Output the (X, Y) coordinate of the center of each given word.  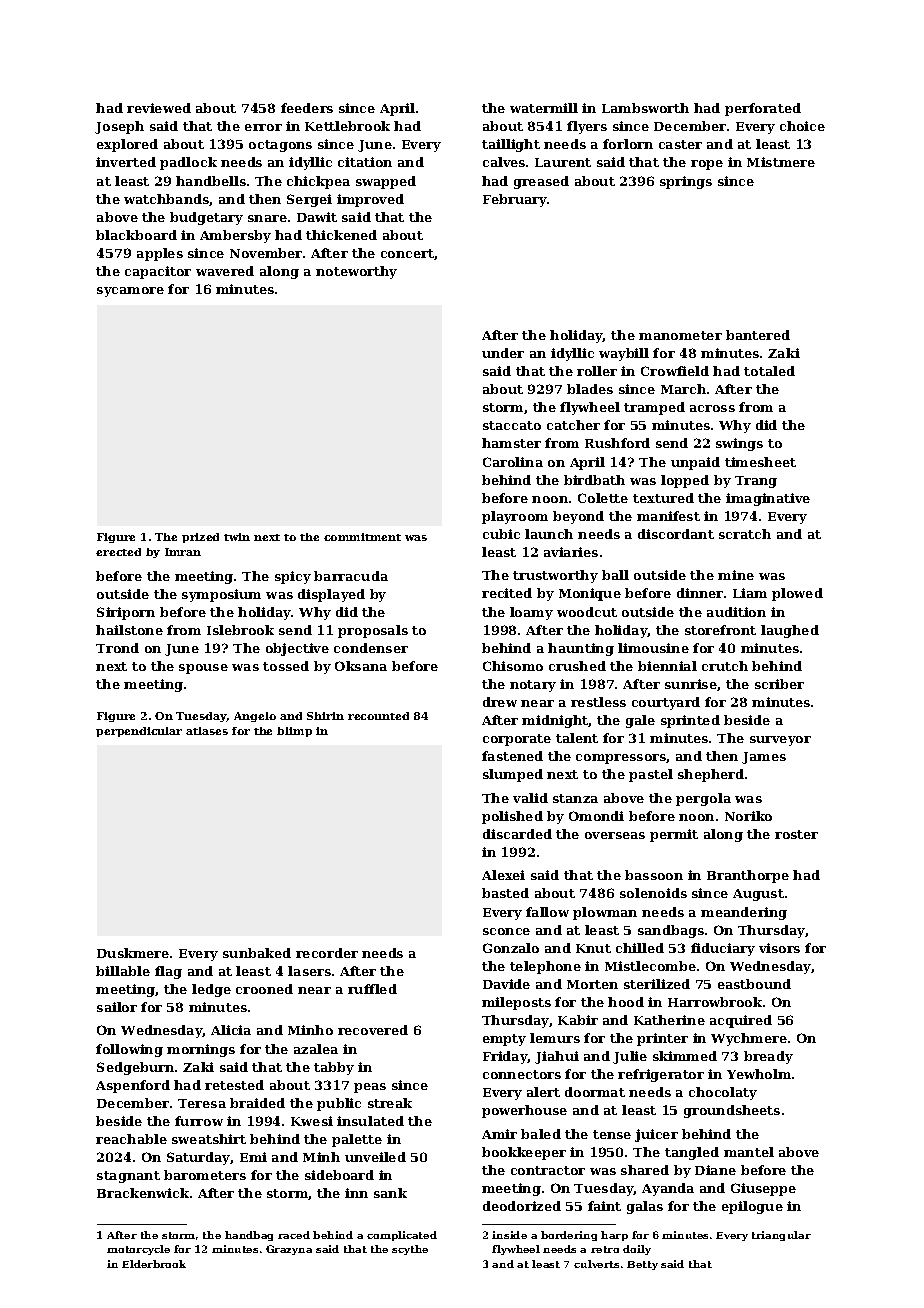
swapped (386, 182)
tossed (286, 666)
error (263, 127)
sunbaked (257, 953)
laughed (790, 631)
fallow (547, 912)
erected (118, 552)
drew (500, 702)
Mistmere (781, 162)
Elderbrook (154, 1264)
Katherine (669, 1020)
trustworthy (555, 576)
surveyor (780, 741)
